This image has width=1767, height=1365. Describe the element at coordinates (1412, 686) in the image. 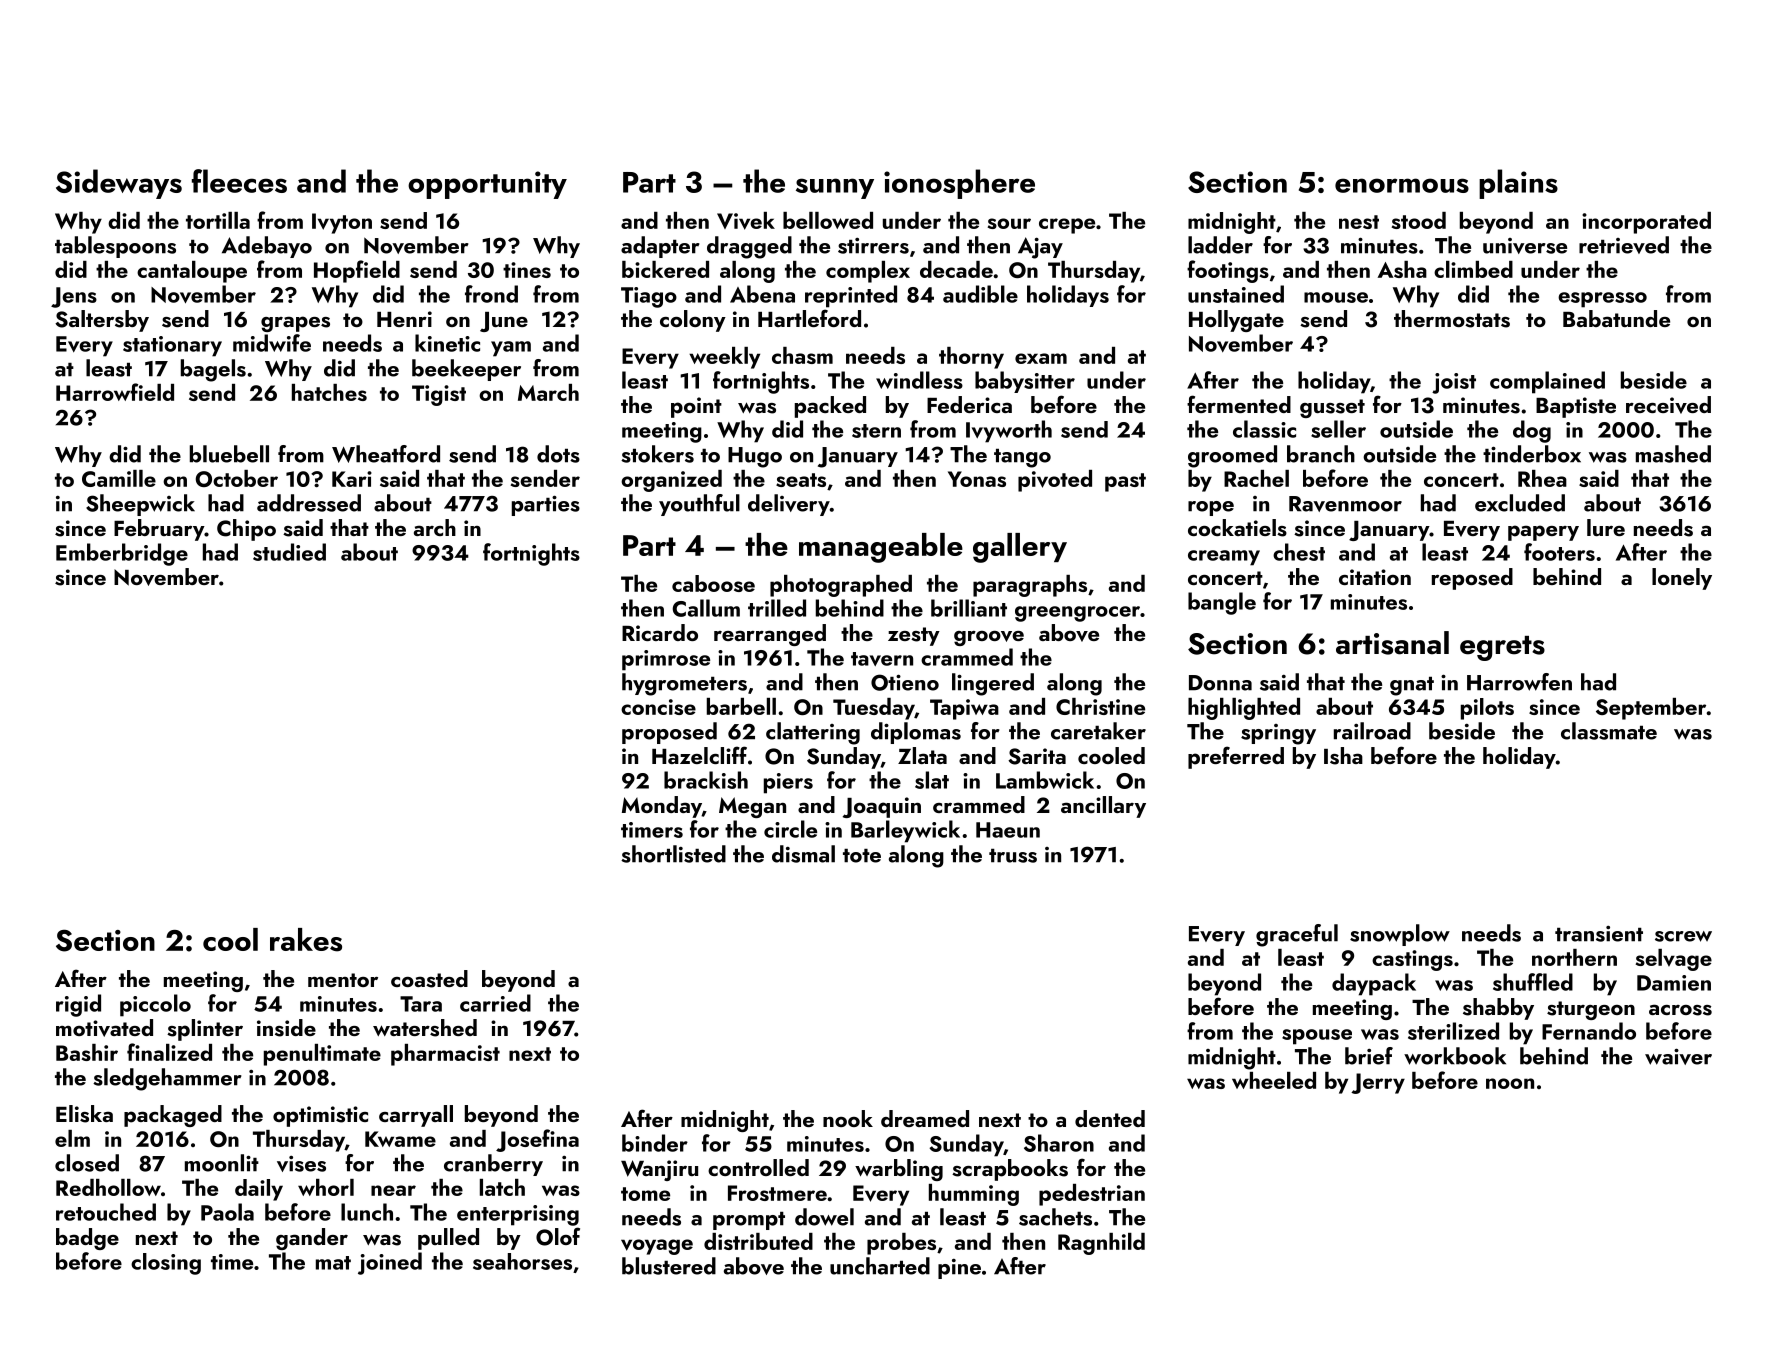

I see `gnat` at that location.
